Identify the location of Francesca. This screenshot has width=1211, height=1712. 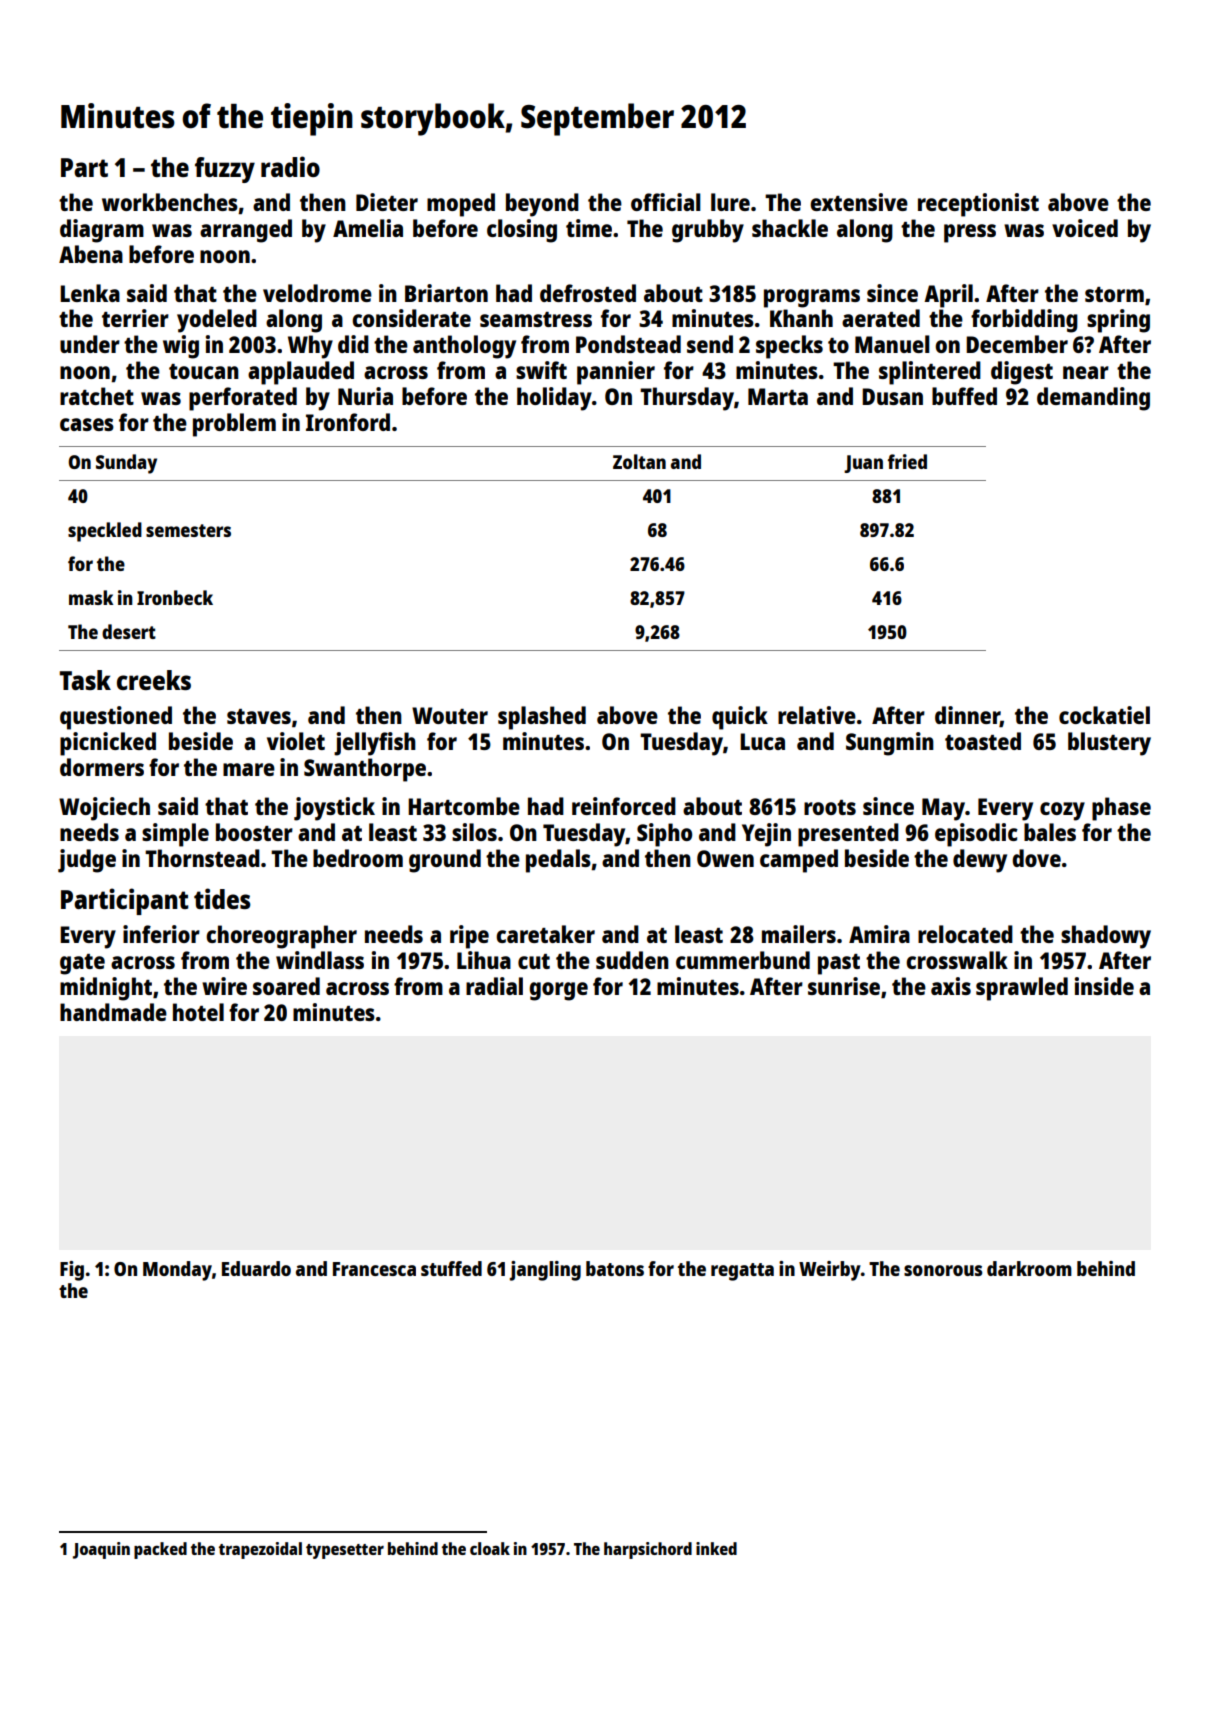
(374, 1269).
